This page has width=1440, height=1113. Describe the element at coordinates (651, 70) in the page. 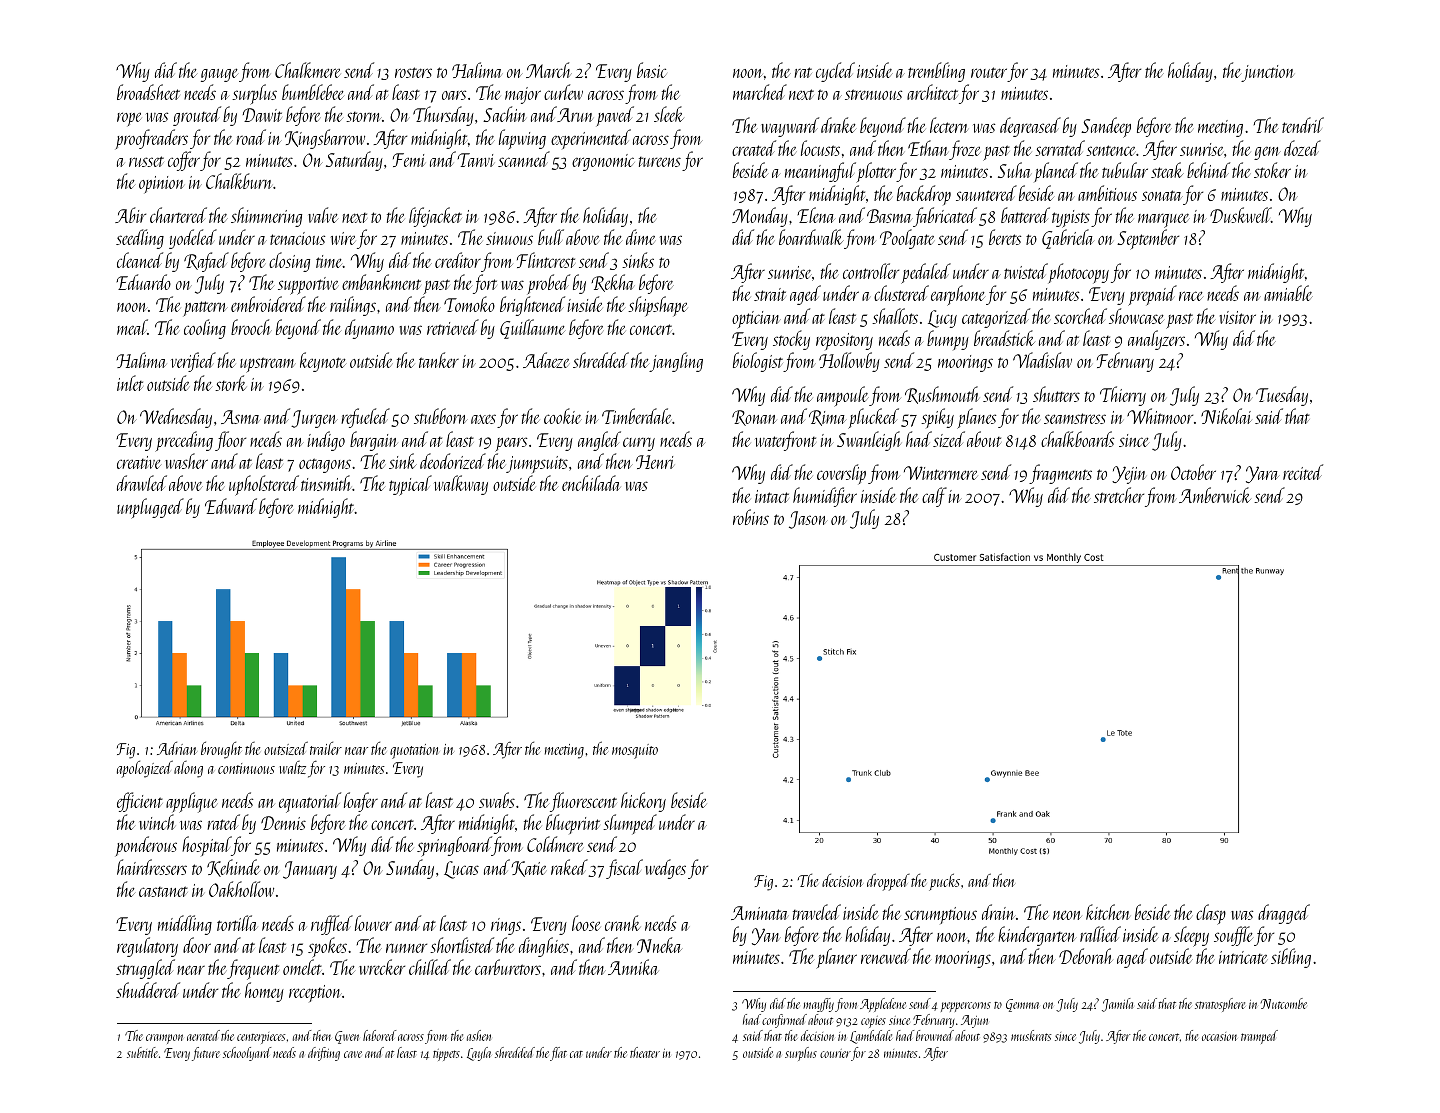

I see `basic` at that location.
